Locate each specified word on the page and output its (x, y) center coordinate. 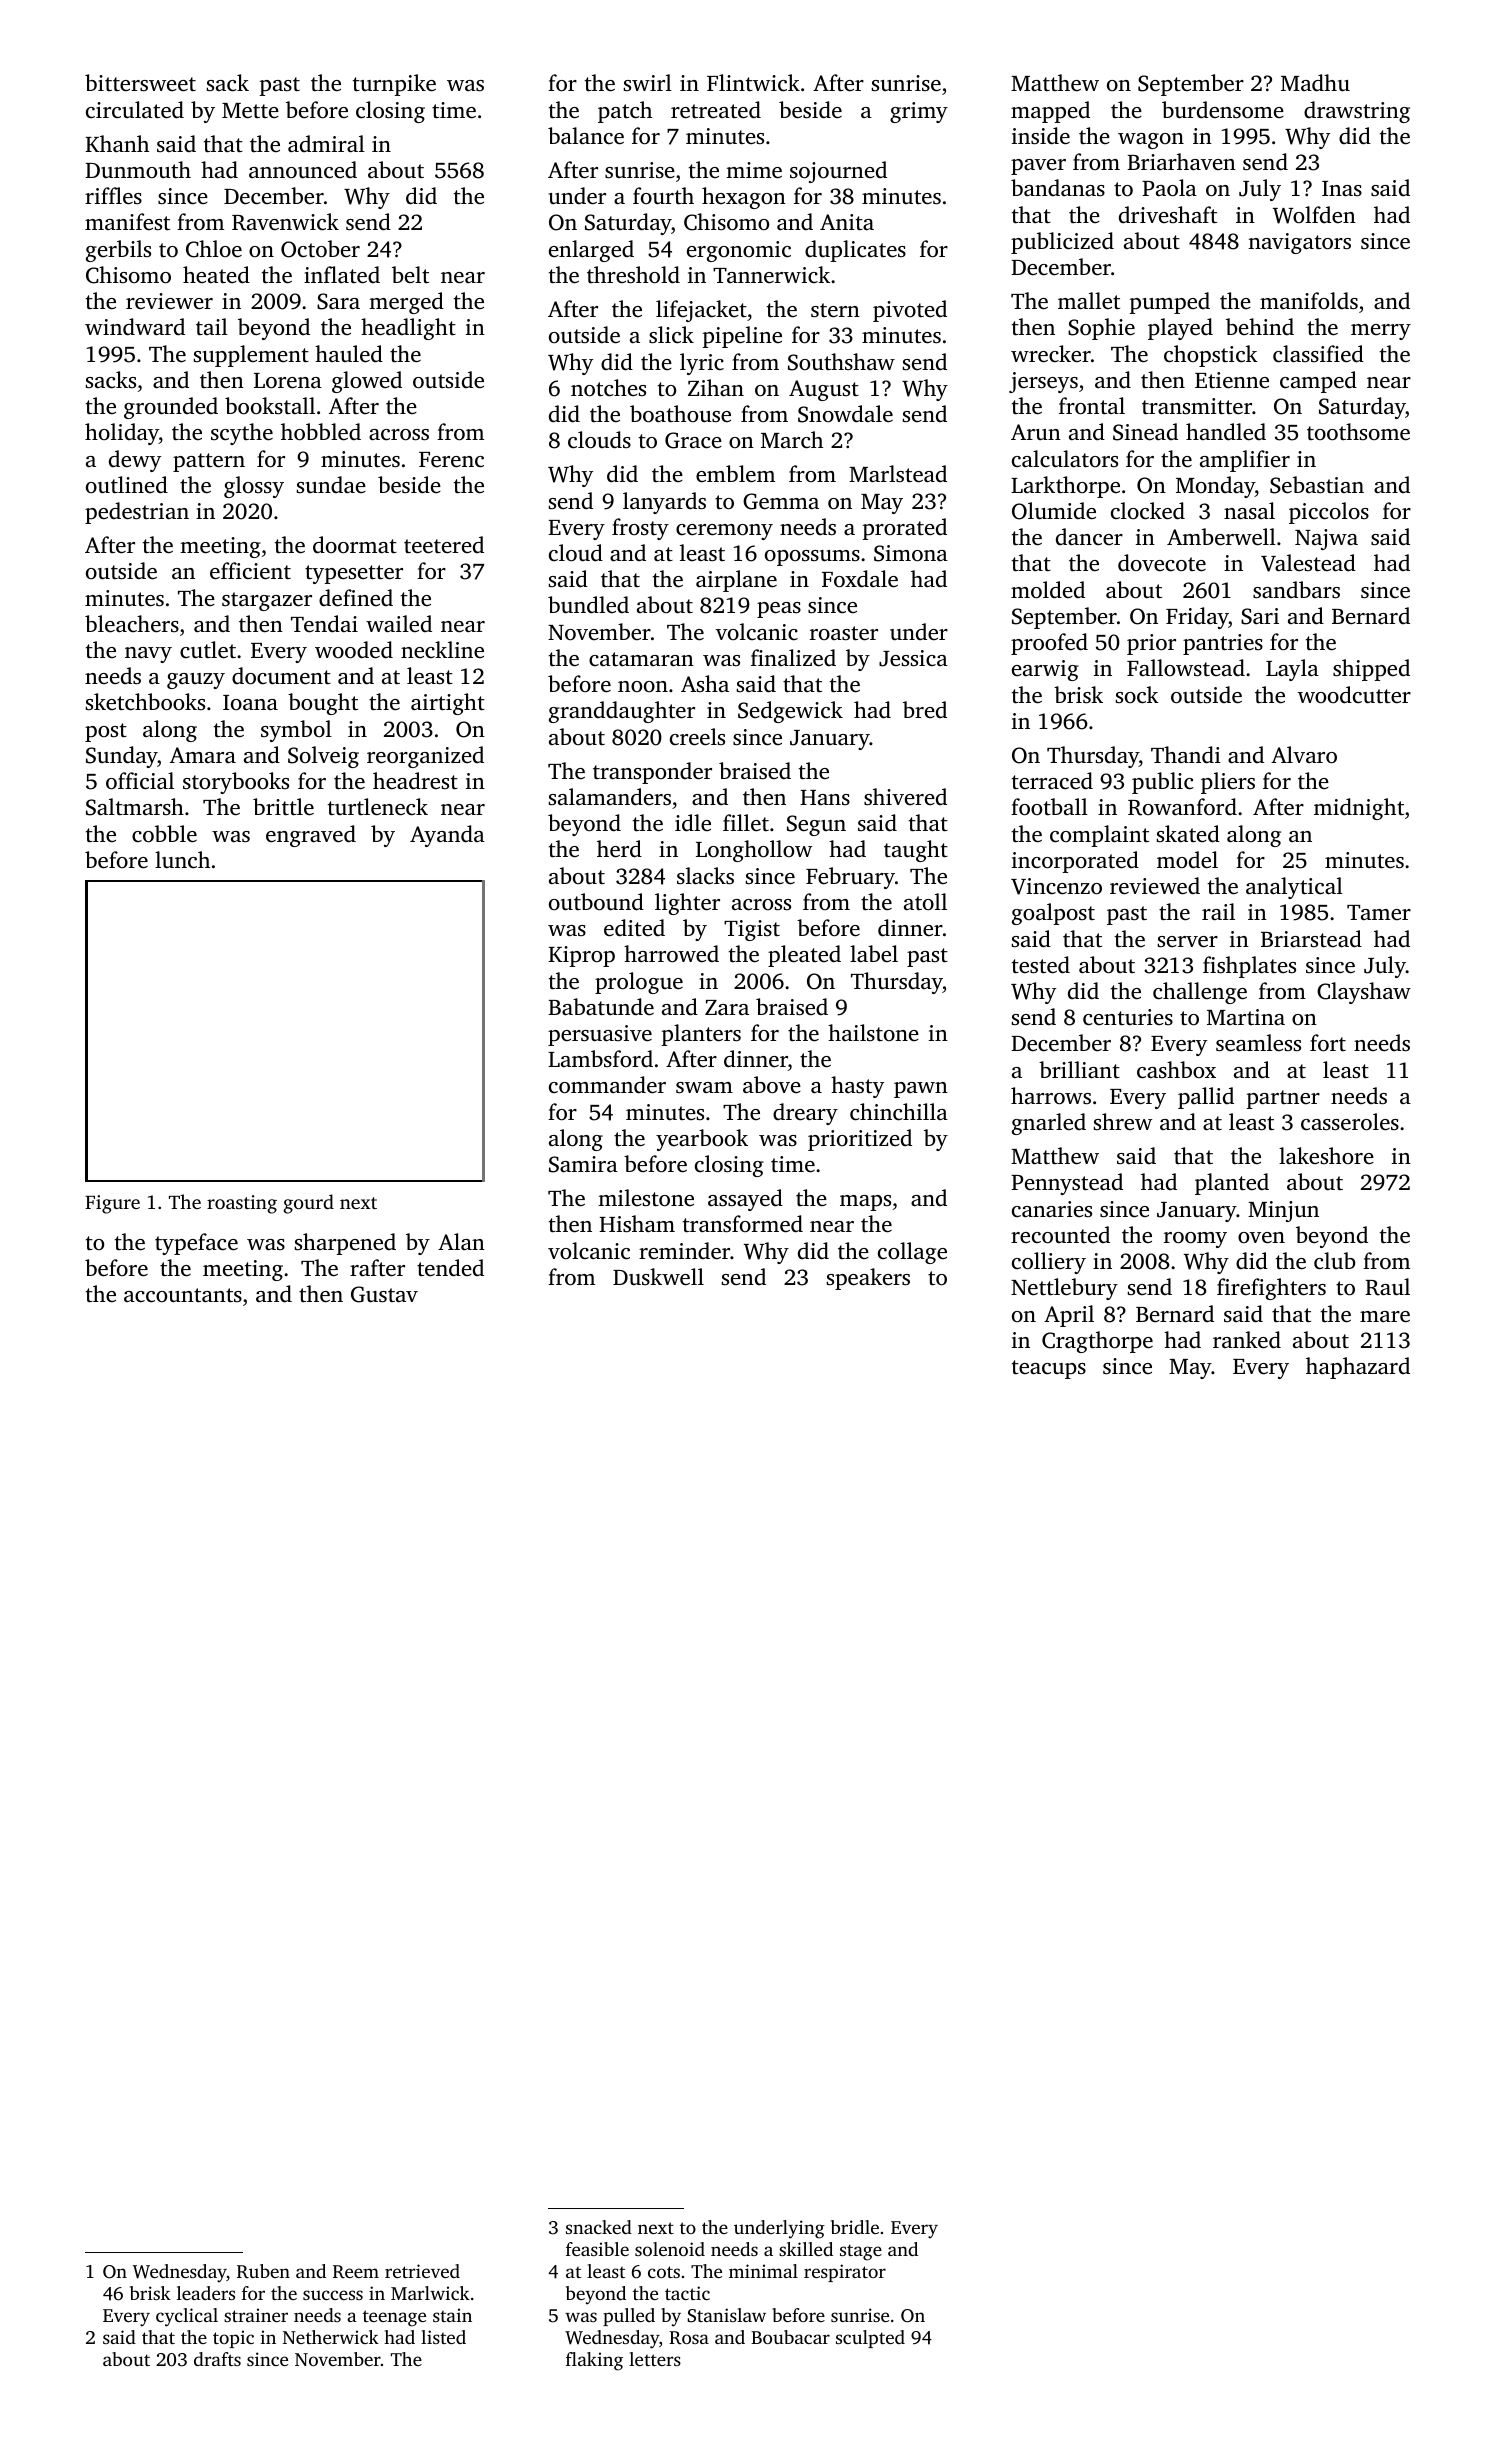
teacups (1049, 1369)
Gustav (384, 1294)
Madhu (1315, 83)
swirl (648, 82)
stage (861, 2252)
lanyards (664, 503)
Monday (1215, 487)
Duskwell (658, 1277)
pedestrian (137, 513)
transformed (743, 1224)
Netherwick (331, 2337)
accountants (183, 1295)
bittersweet (140, 83)
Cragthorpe (1097, 1342)
